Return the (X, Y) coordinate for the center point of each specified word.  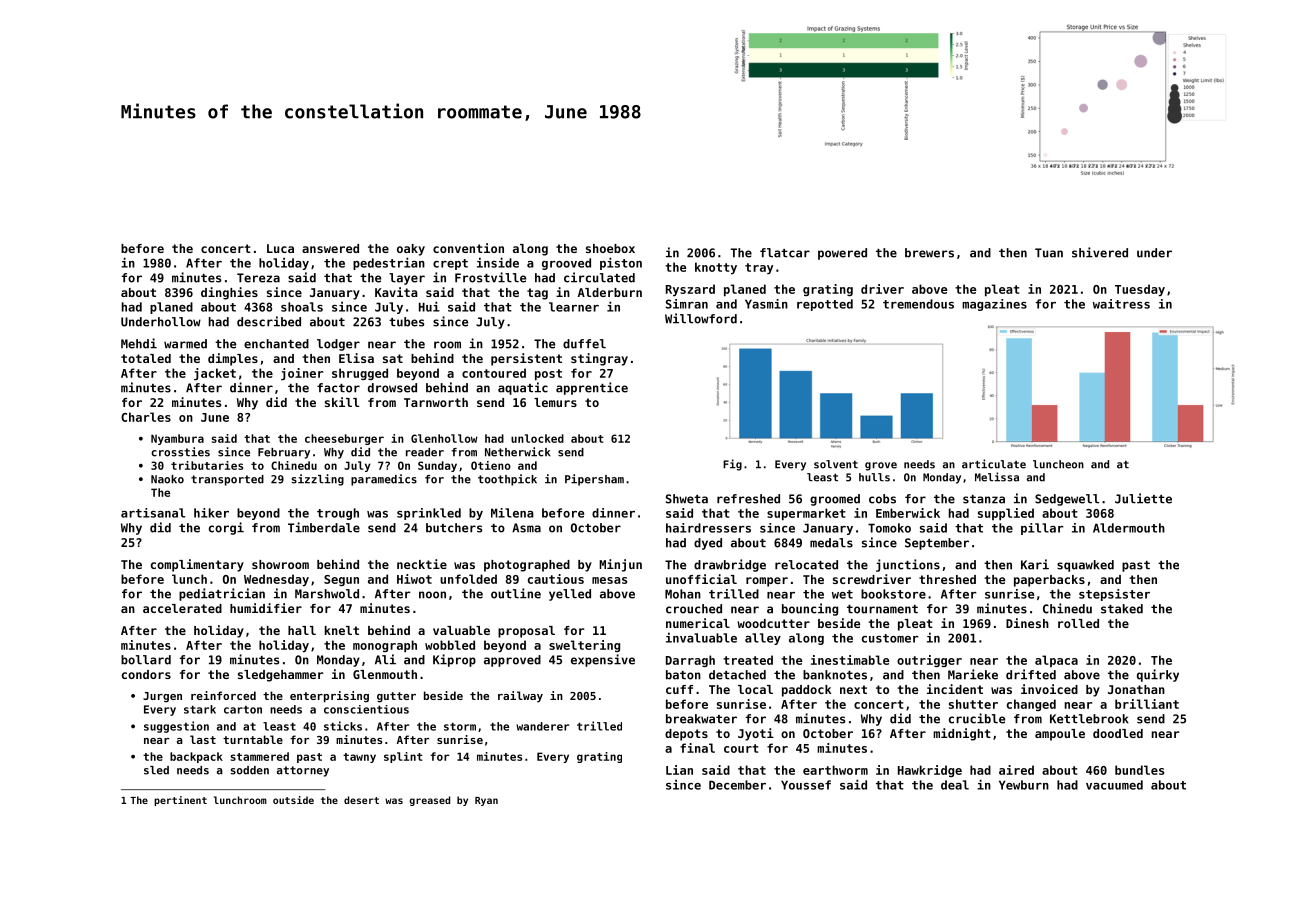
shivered (1100, 252)
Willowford (701, 318)
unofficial (701, 579)
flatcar (785, 253)
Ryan (486, 801)
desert (361, 800)
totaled (146, 358)
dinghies (229, 293)
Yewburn (1024, 785)
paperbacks (1049, 581)
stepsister (1114, 595)
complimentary (197, 565)
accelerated (182, 608)
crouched (694, 609)
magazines (994, 305)
